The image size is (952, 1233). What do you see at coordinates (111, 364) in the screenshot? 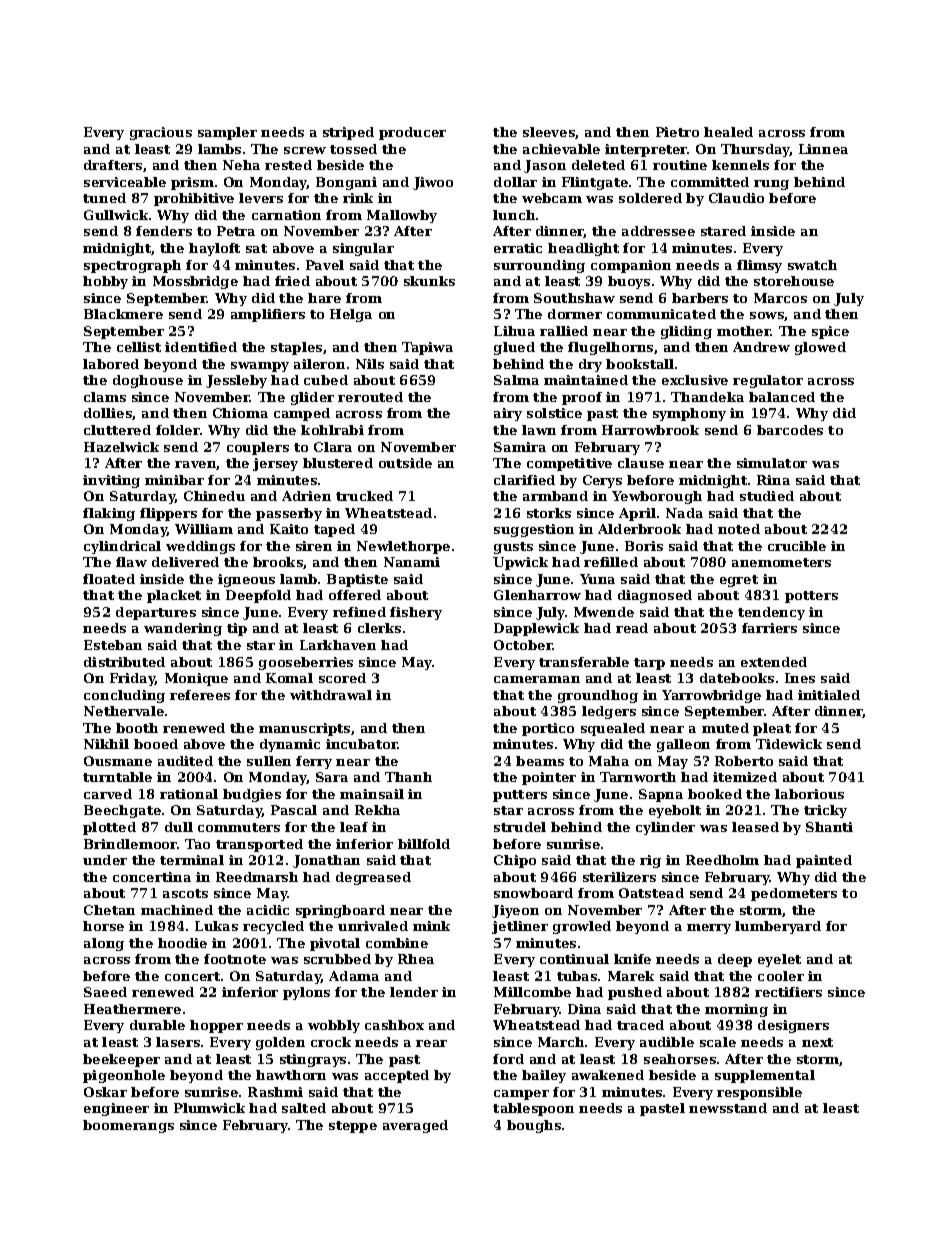
I see `labored` at bounding box center [111, 364].
